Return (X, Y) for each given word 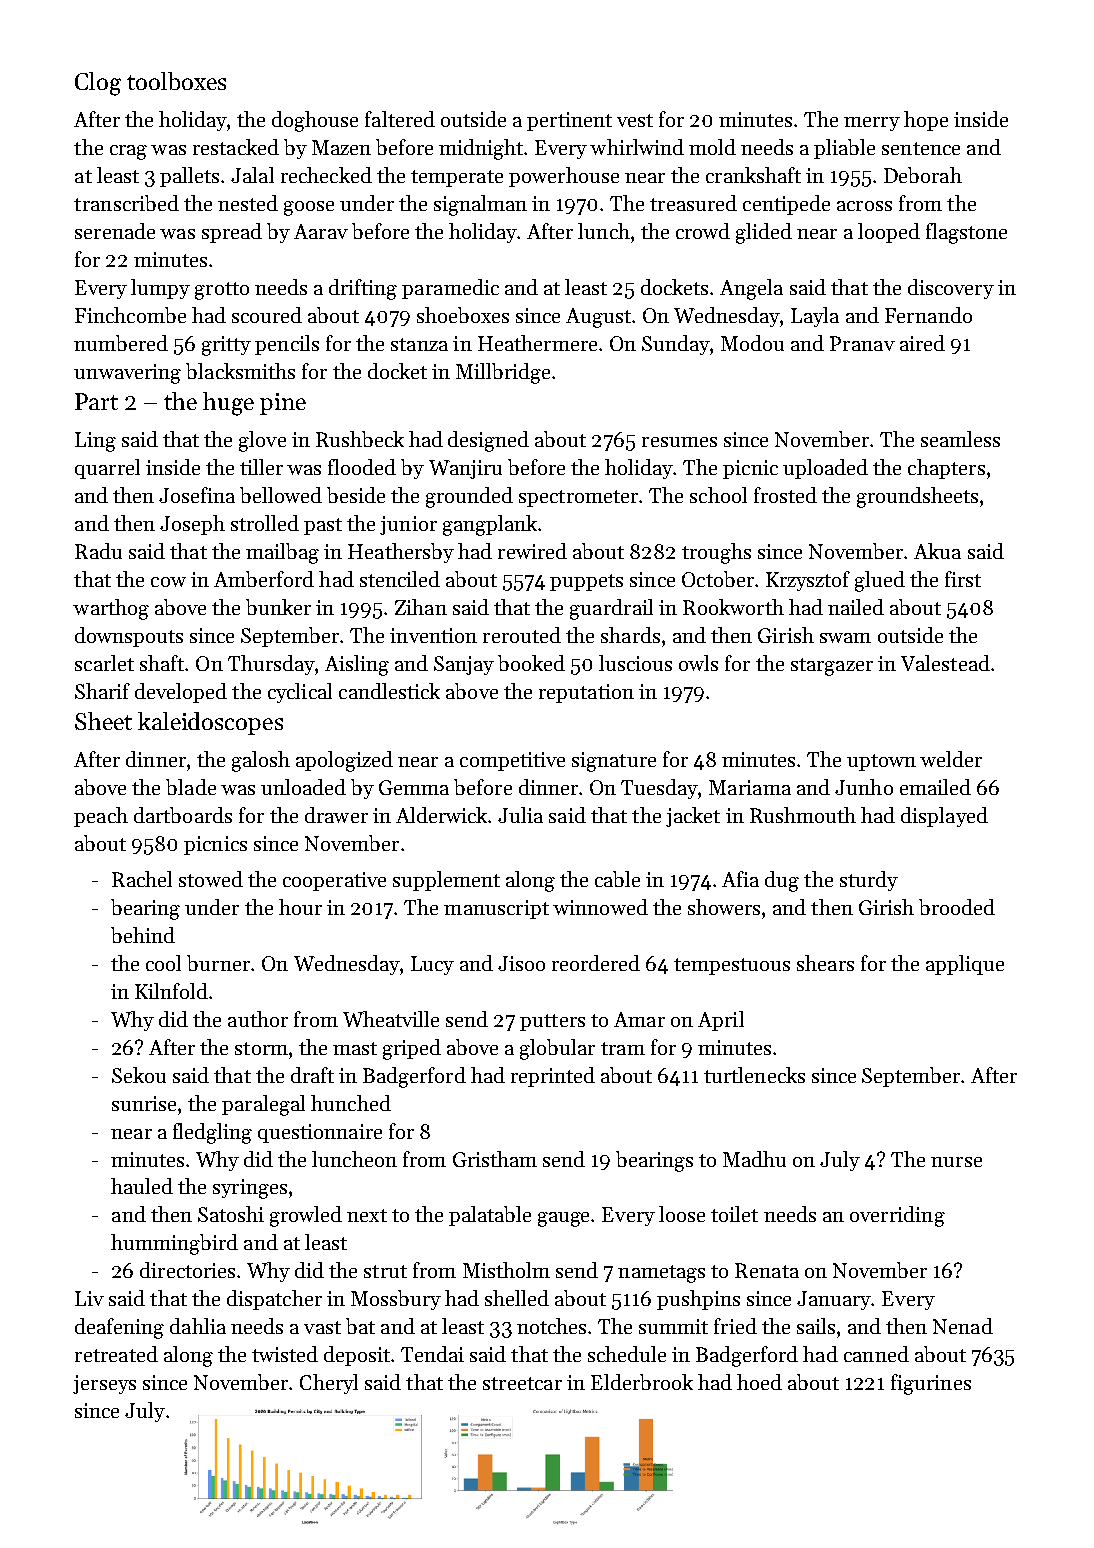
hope (926, 121)
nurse (956, 1162)
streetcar (522, 1383)
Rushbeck (360, 439)
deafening (119, 1328)
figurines (931, 1384)
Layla (815, 317)
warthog (111, 609)
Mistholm (506, 1270)
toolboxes (176, 81)
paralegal (263, 1105)
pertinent (569, 121)
